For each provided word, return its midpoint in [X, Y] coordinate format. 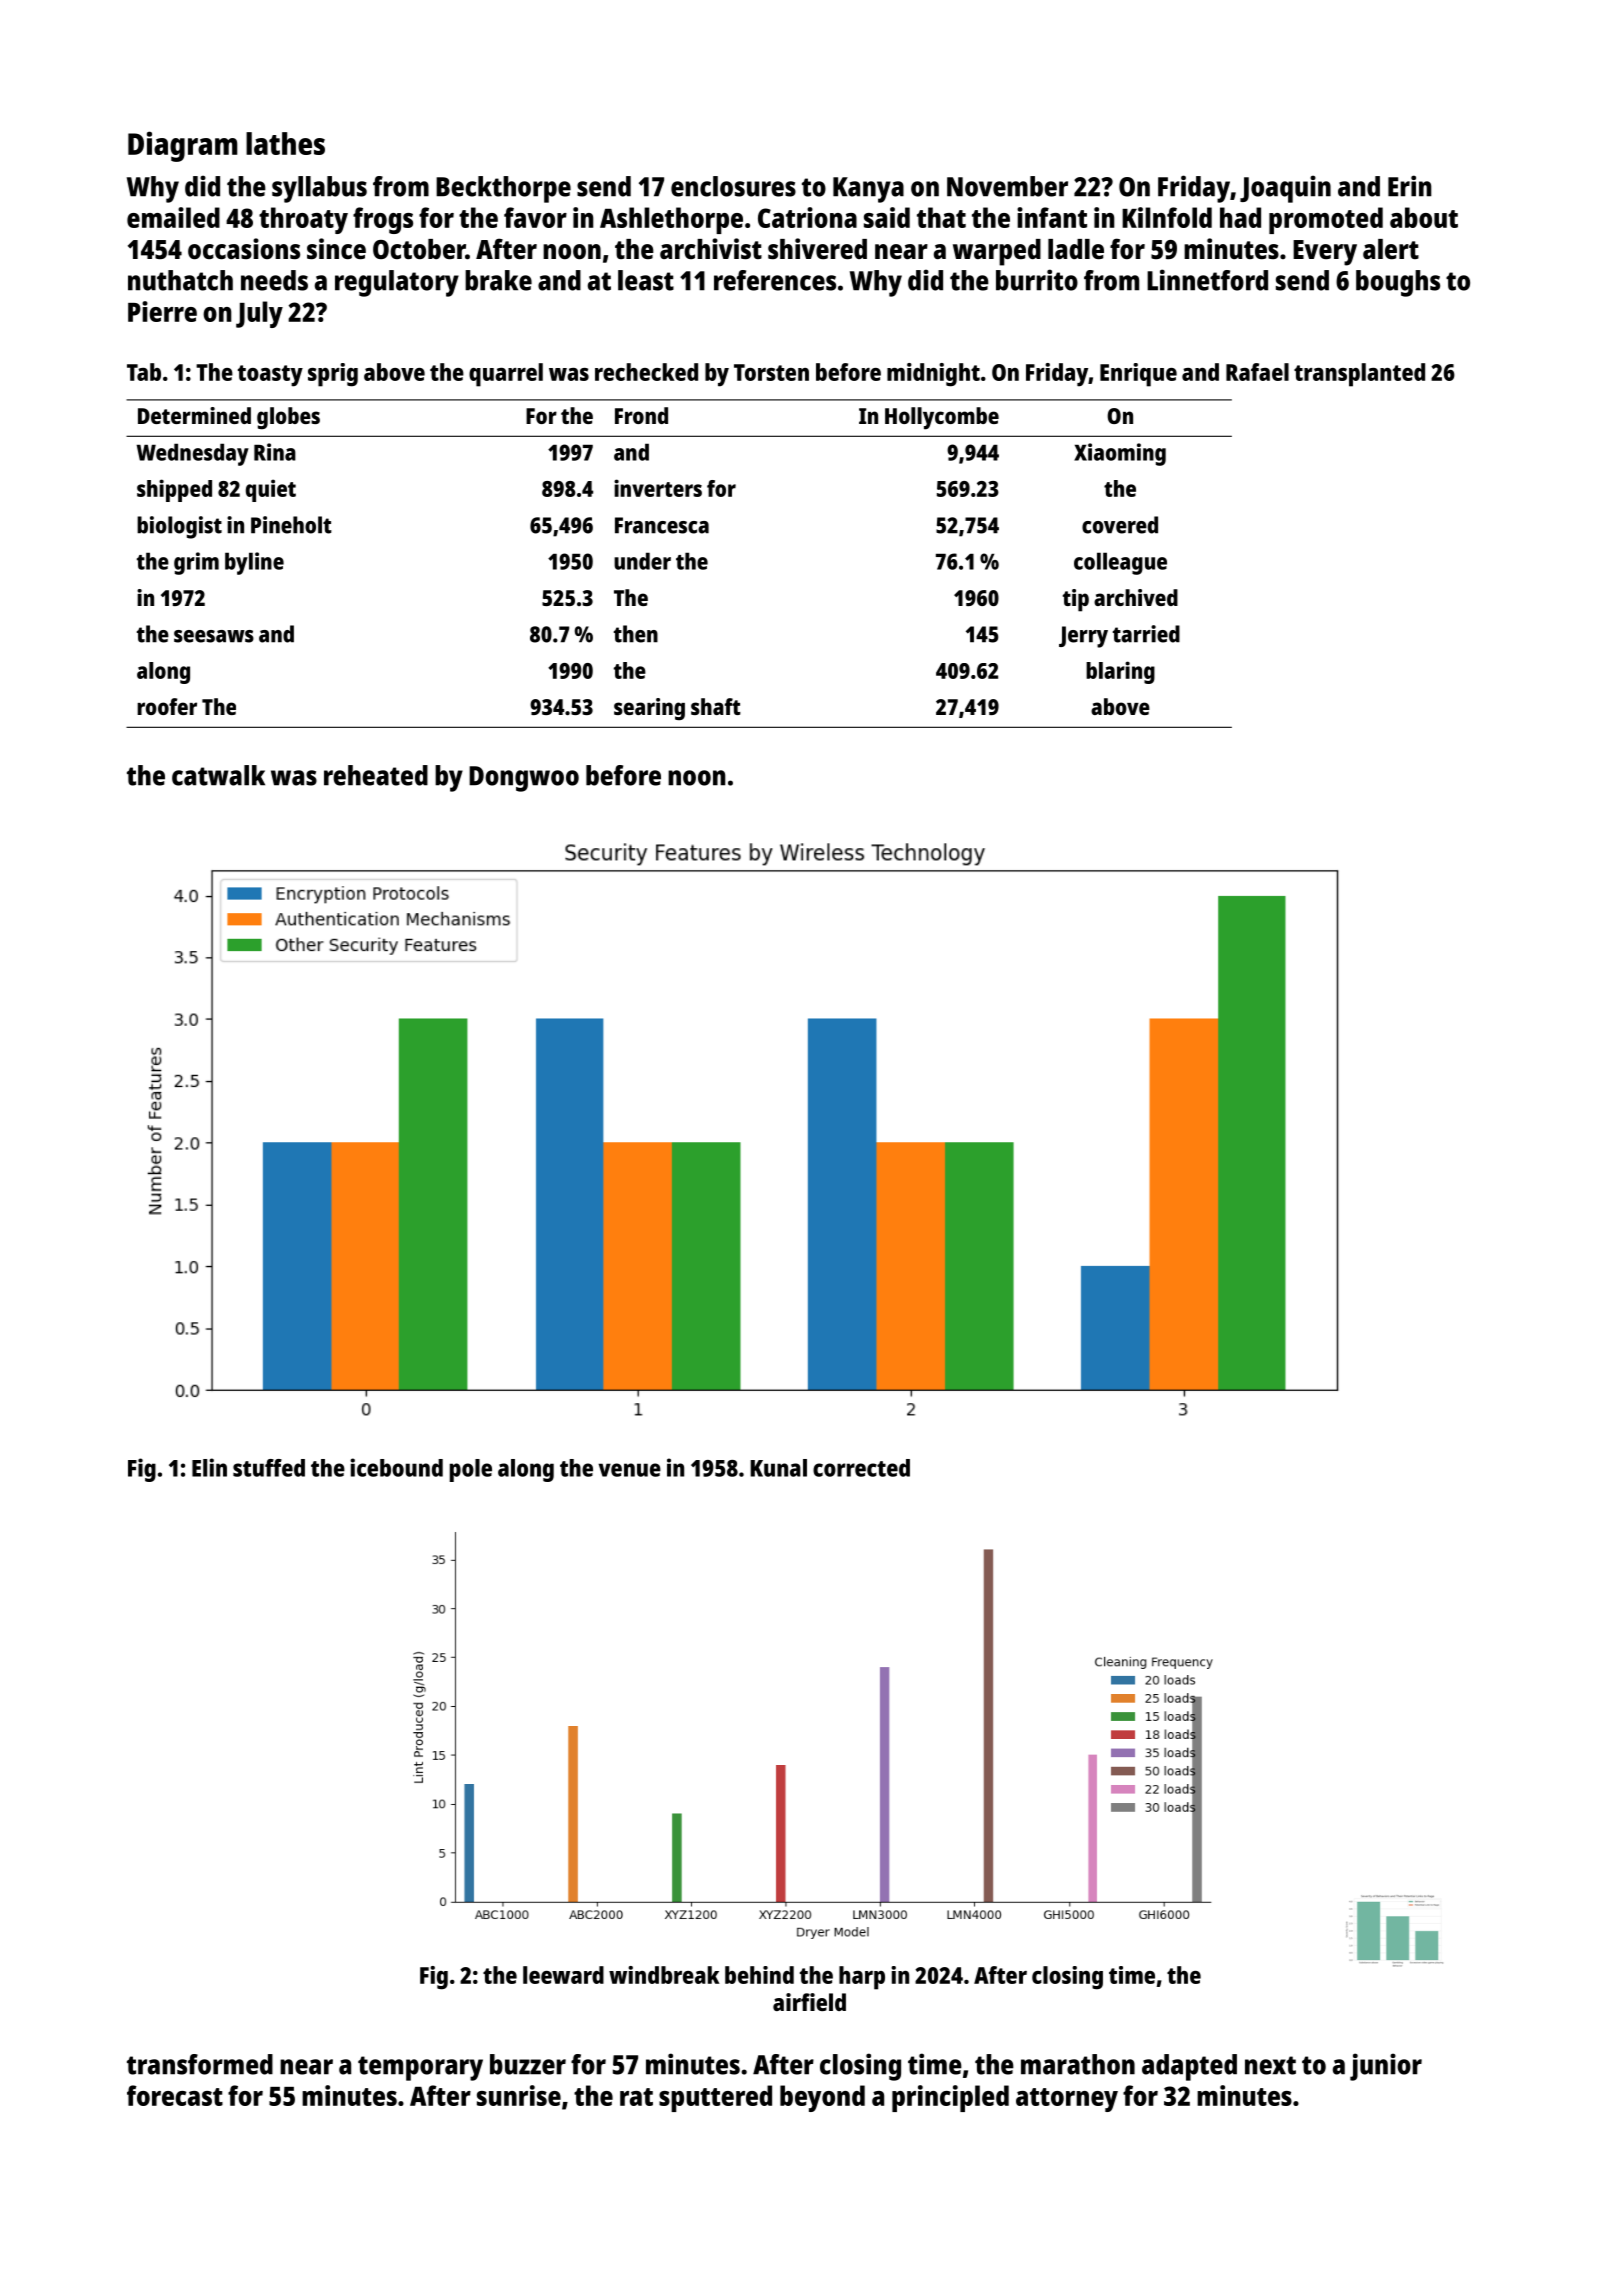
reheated [376, 775]
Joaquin [1285, 189]
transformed [200, 2064]
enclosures [733, 186]
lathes [285, 143]
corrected [861, 1468]
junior [1386, 2067]
